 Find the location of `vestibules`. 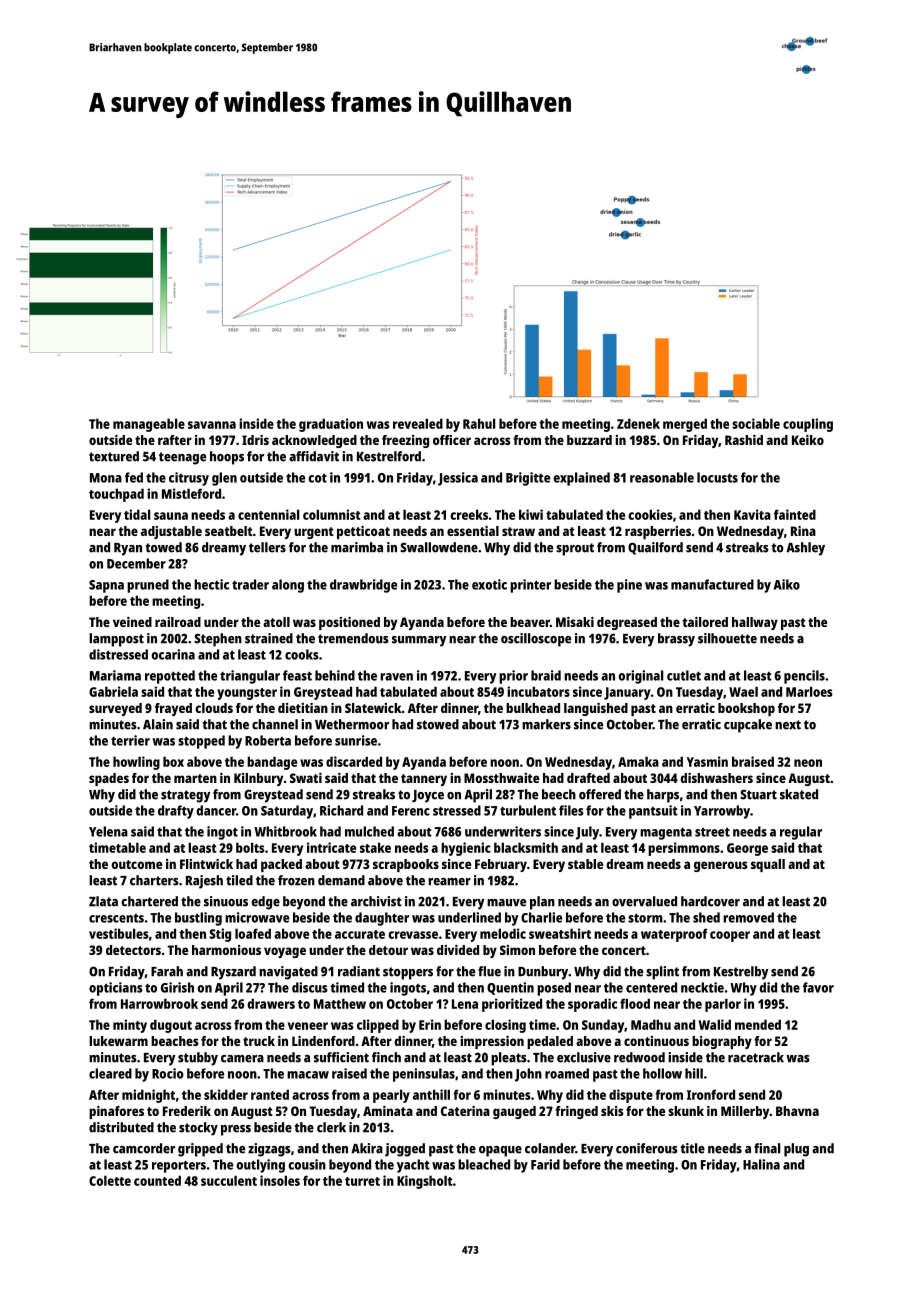

vestibules is located at coordinates (119, 933).
